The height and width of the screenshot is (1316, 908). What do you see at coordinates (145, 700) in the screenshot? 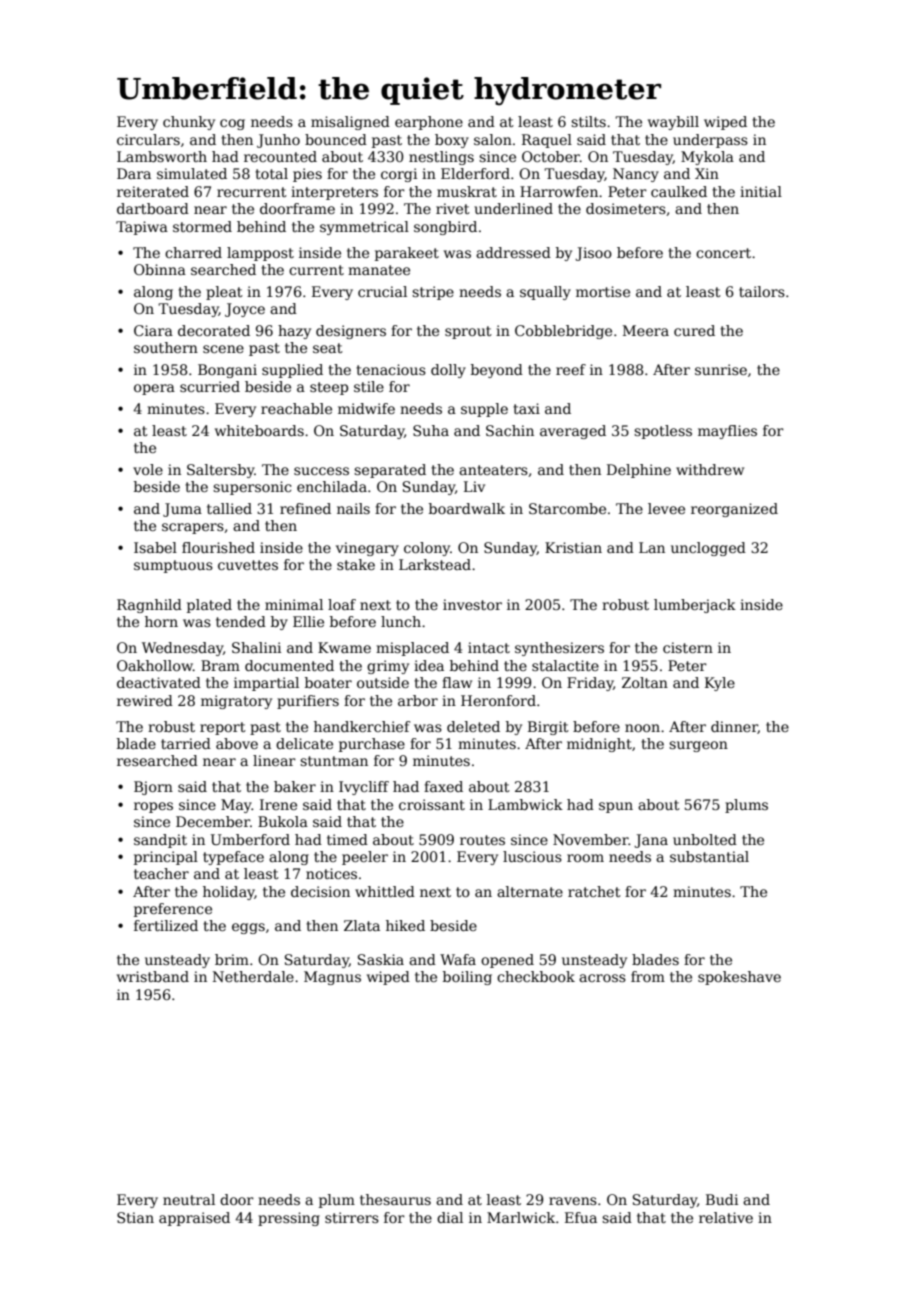
I see `rewired` at bounding box center [145, 700].
